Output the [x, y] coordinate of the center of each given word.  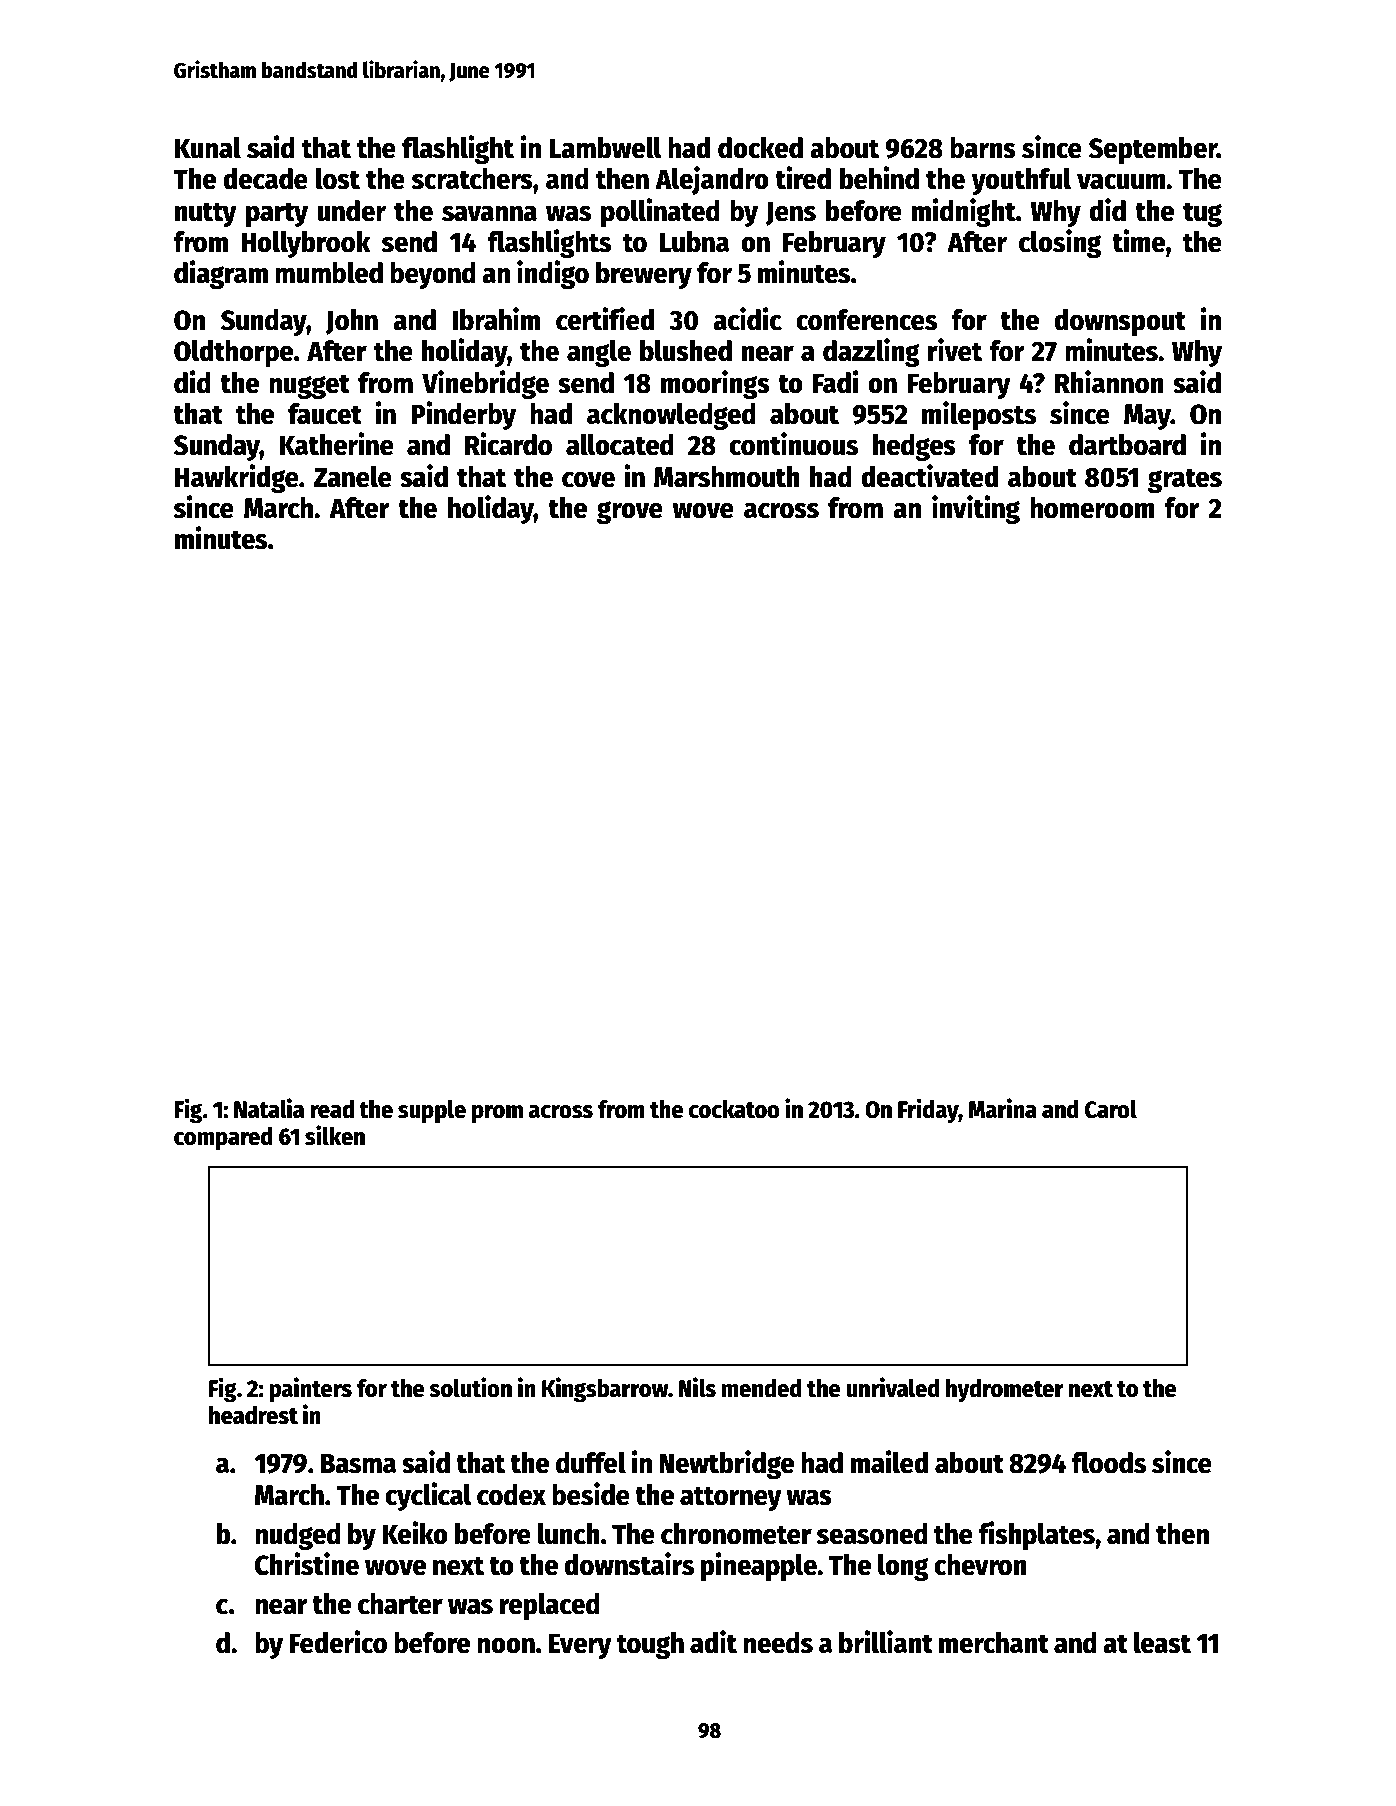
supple [432, 1111]
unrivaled [893, 1387]
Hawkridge [237, 478]
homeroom [1092, 508]
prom [497, 1114]
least [1162, 1643]
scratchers [472, 179]
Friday [928, 1110]
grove [630, 512]
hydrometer [1005, 1390]
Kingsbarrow [605, 1390]
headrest [253, 1415]
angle [599, 353]
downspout [1120, 322]
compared [223, 1138]
